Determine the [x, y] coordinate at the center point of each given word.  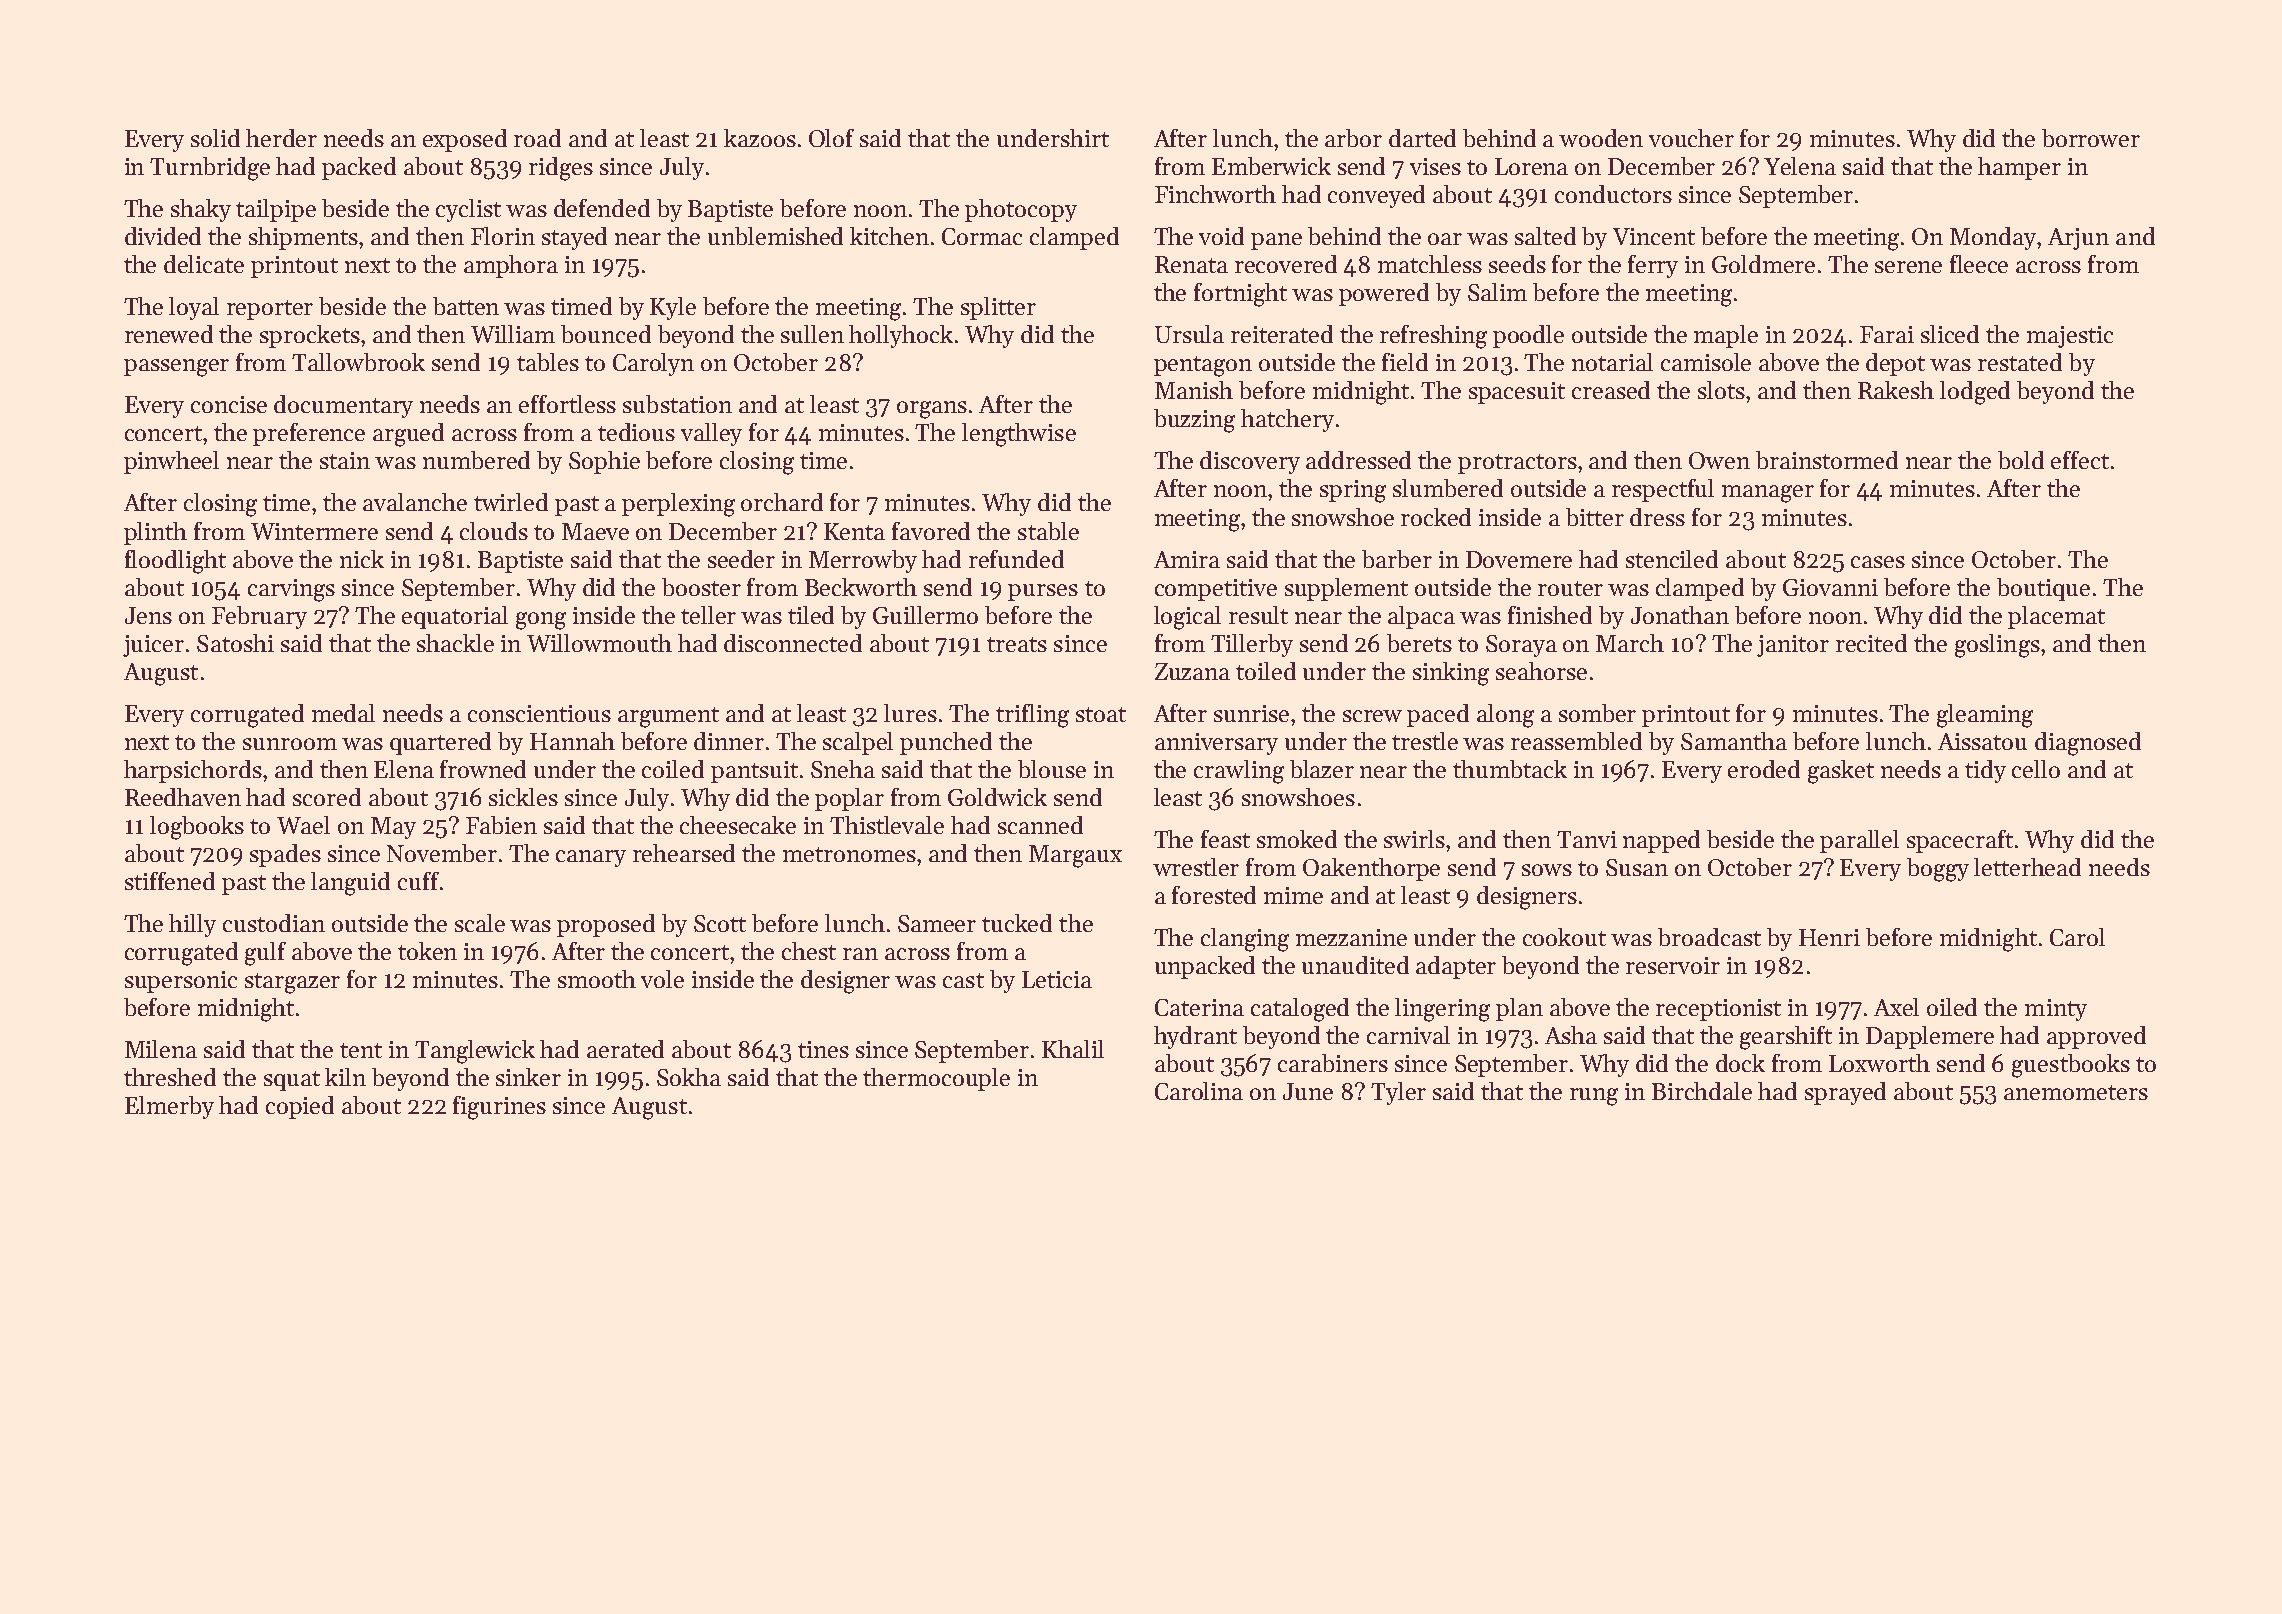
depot [1895, 364]
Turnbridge [210, 169]
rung [1594, 1097]
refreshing [1433, 337]
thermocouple [936, 1079]
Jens [148, 615]
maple [1726, 336]
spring [1353, 491]
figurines [499, 1108]
